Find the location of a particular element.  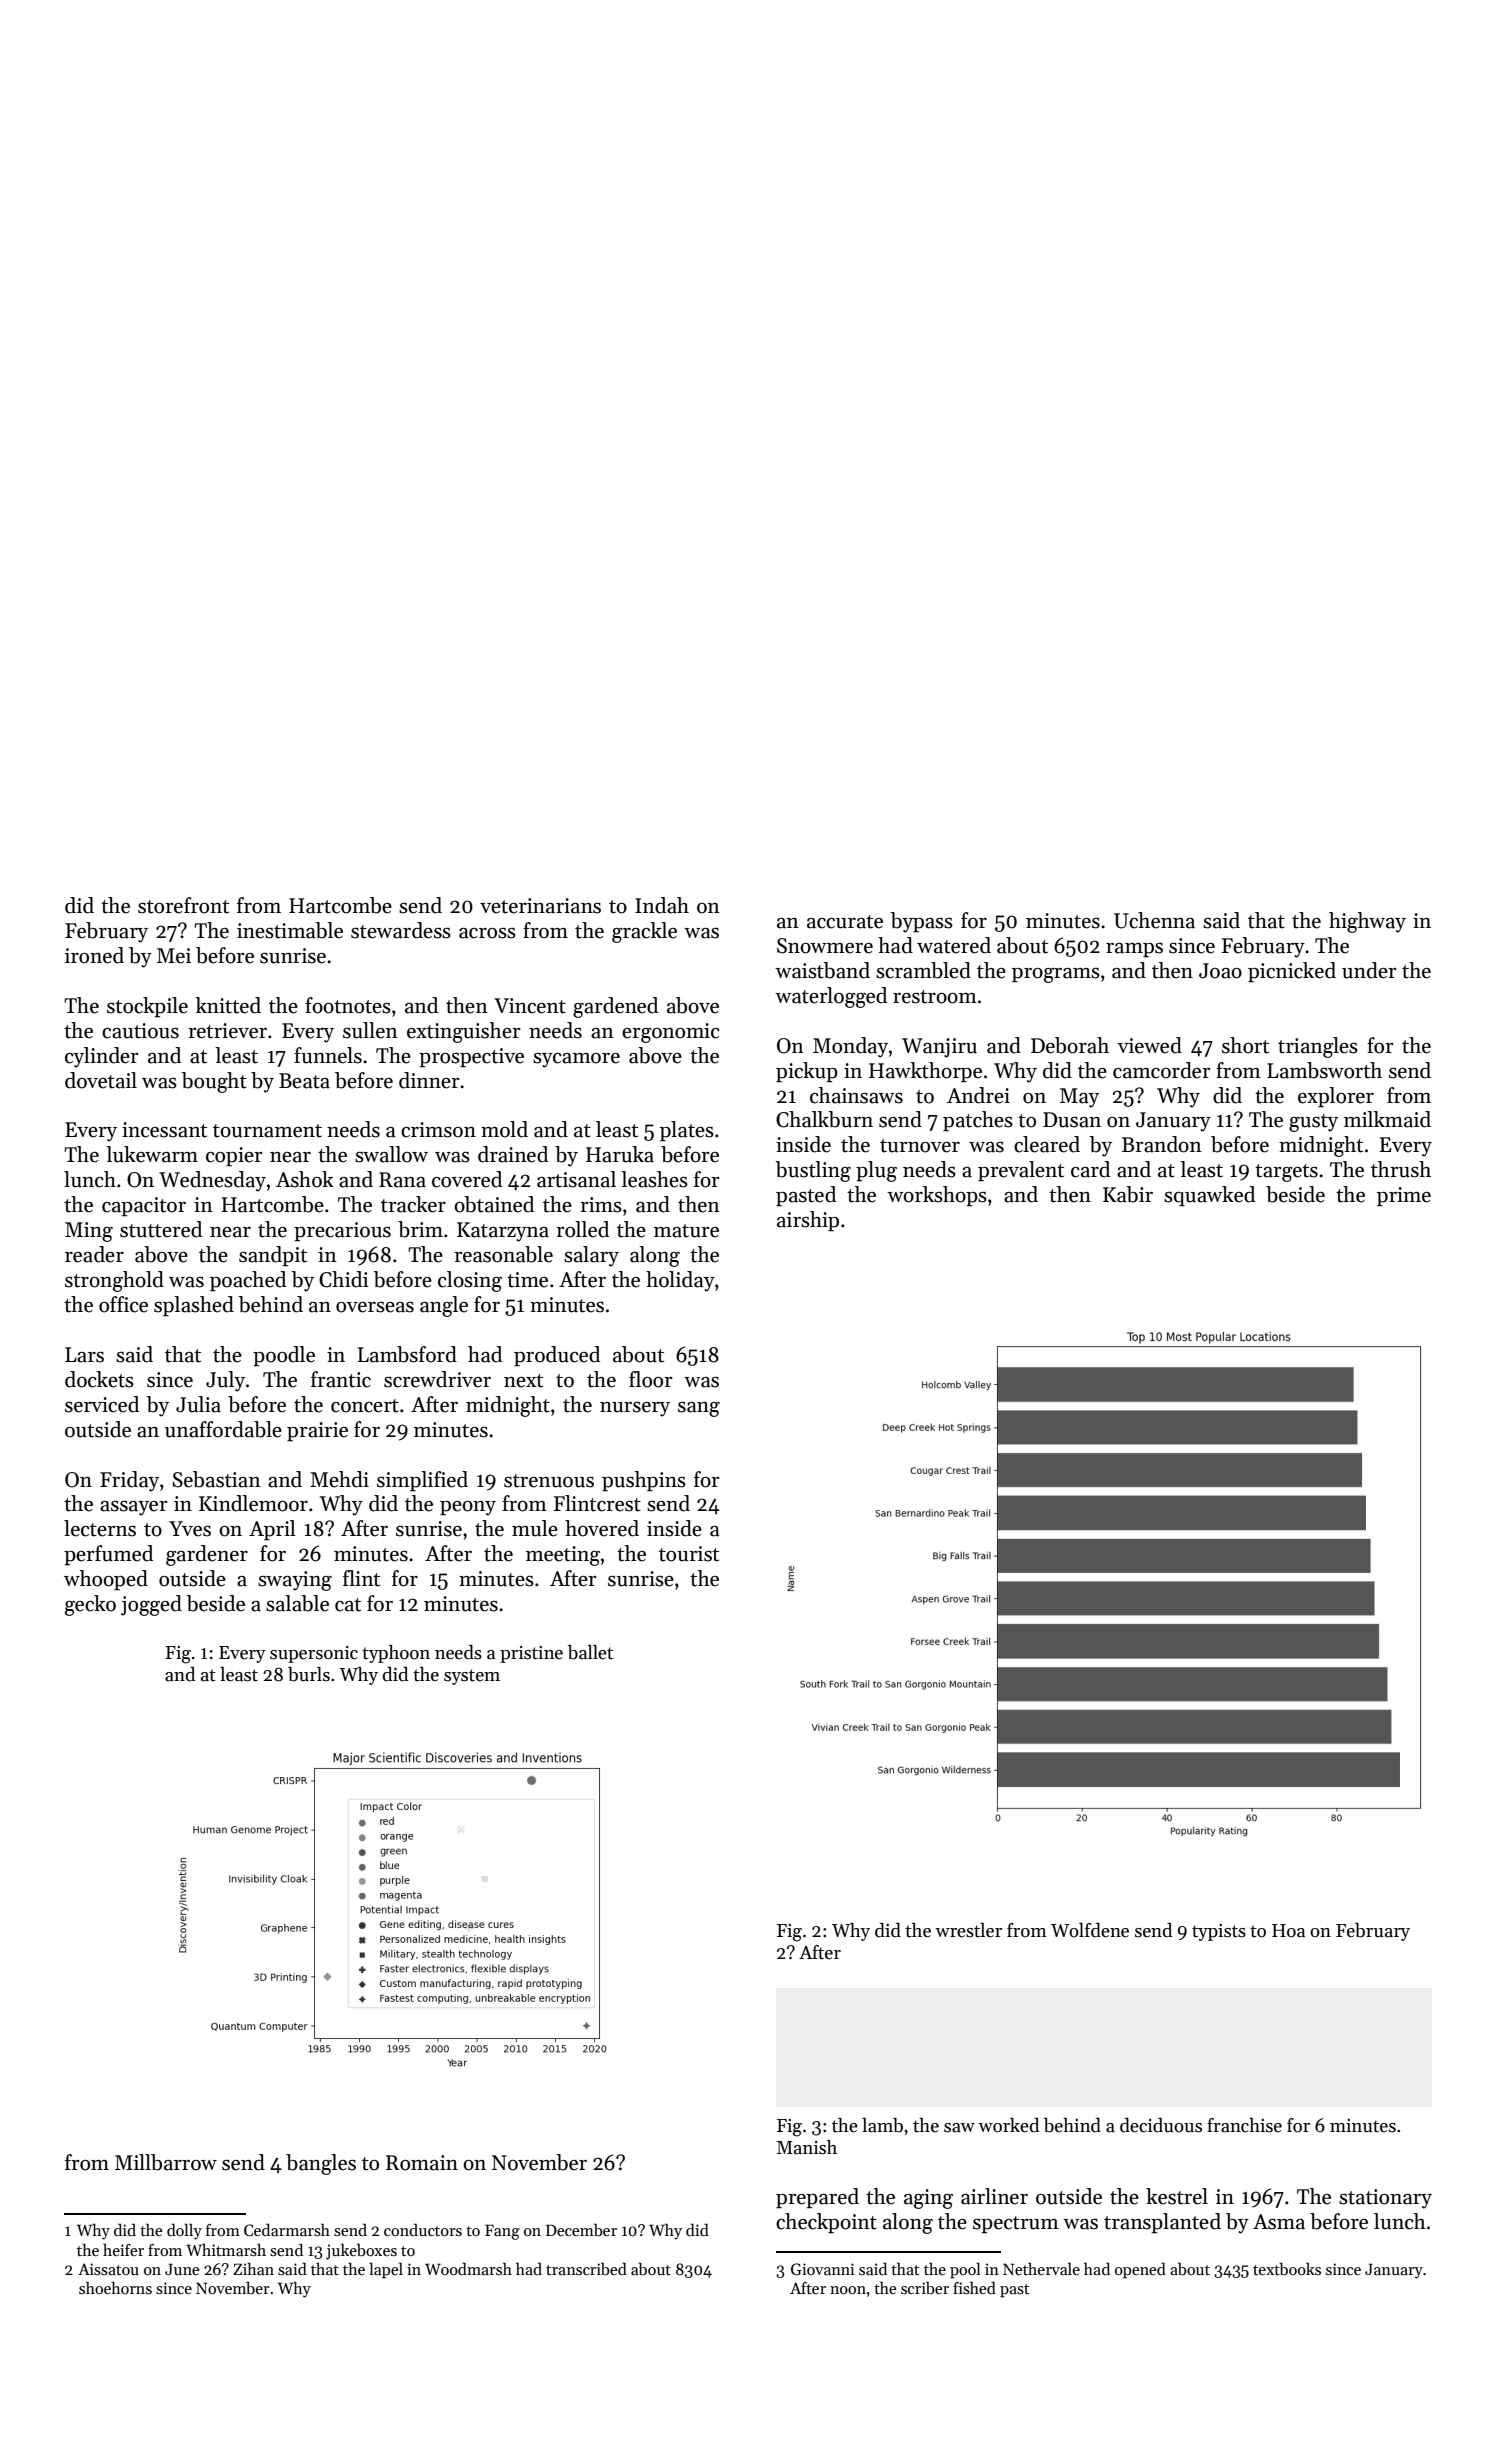

card is located at coordinates (1090, 1169).
